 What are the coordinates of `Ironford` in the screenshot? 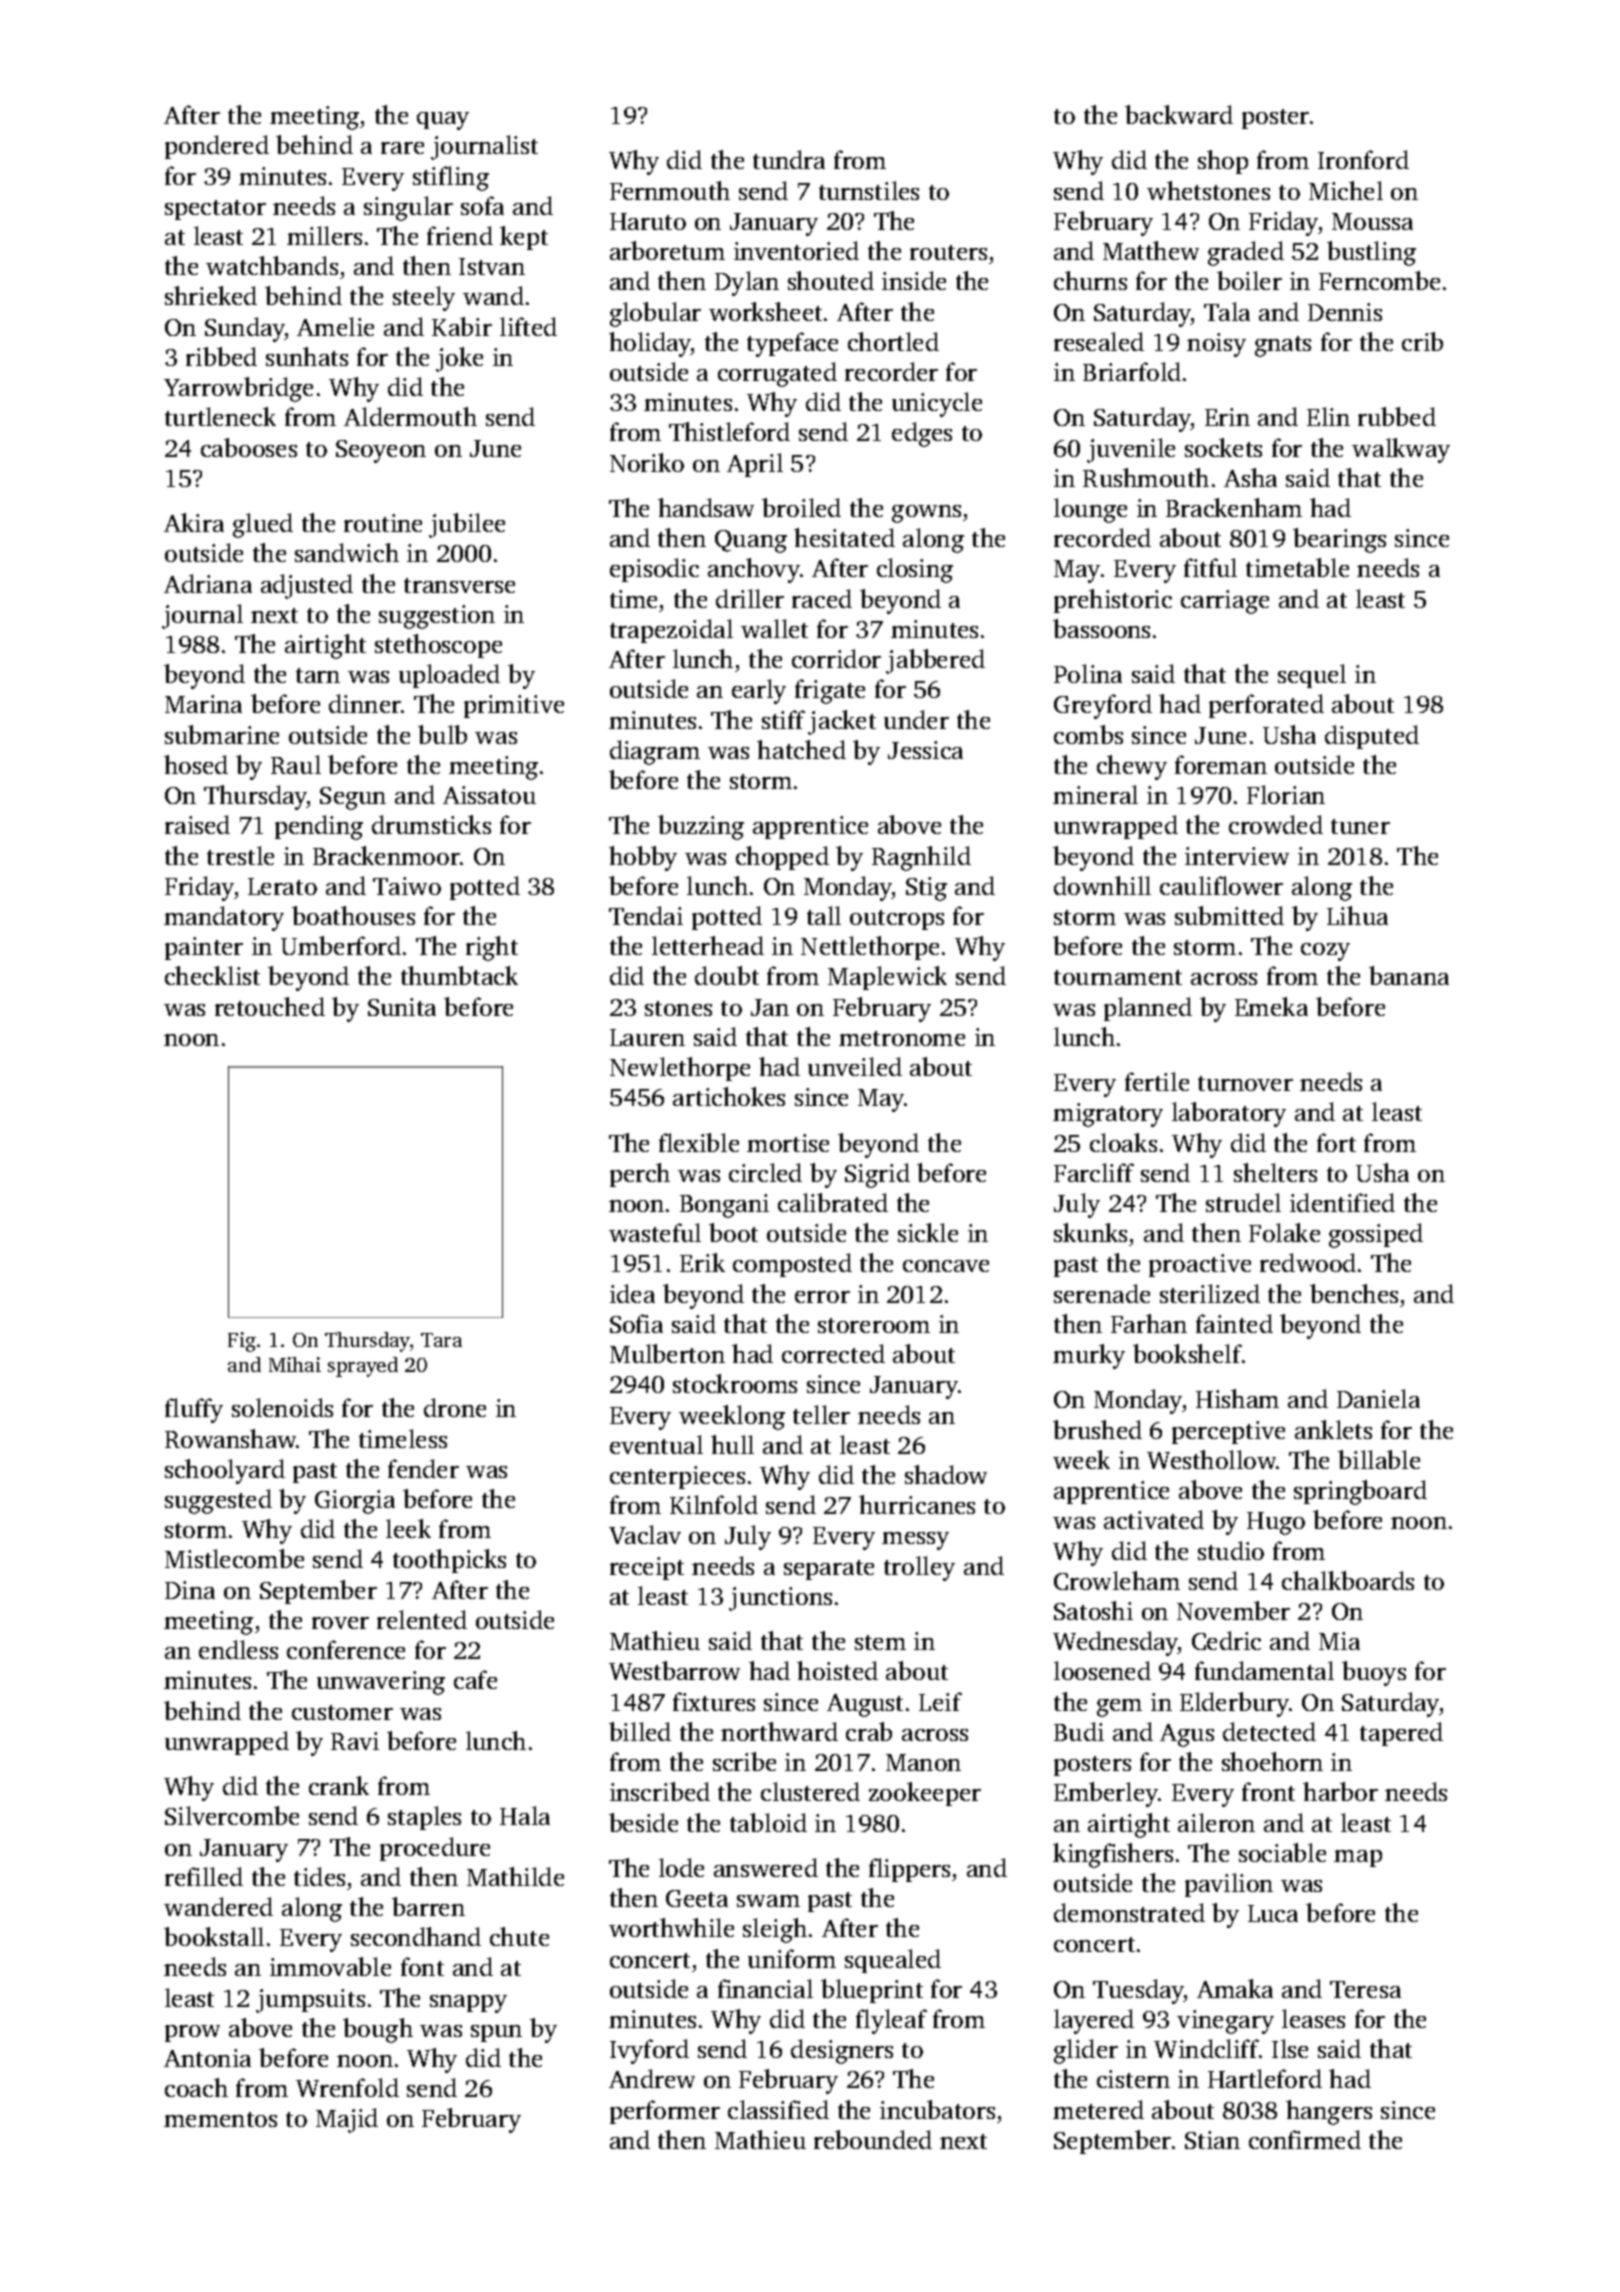 It's located at (1363, 159).
